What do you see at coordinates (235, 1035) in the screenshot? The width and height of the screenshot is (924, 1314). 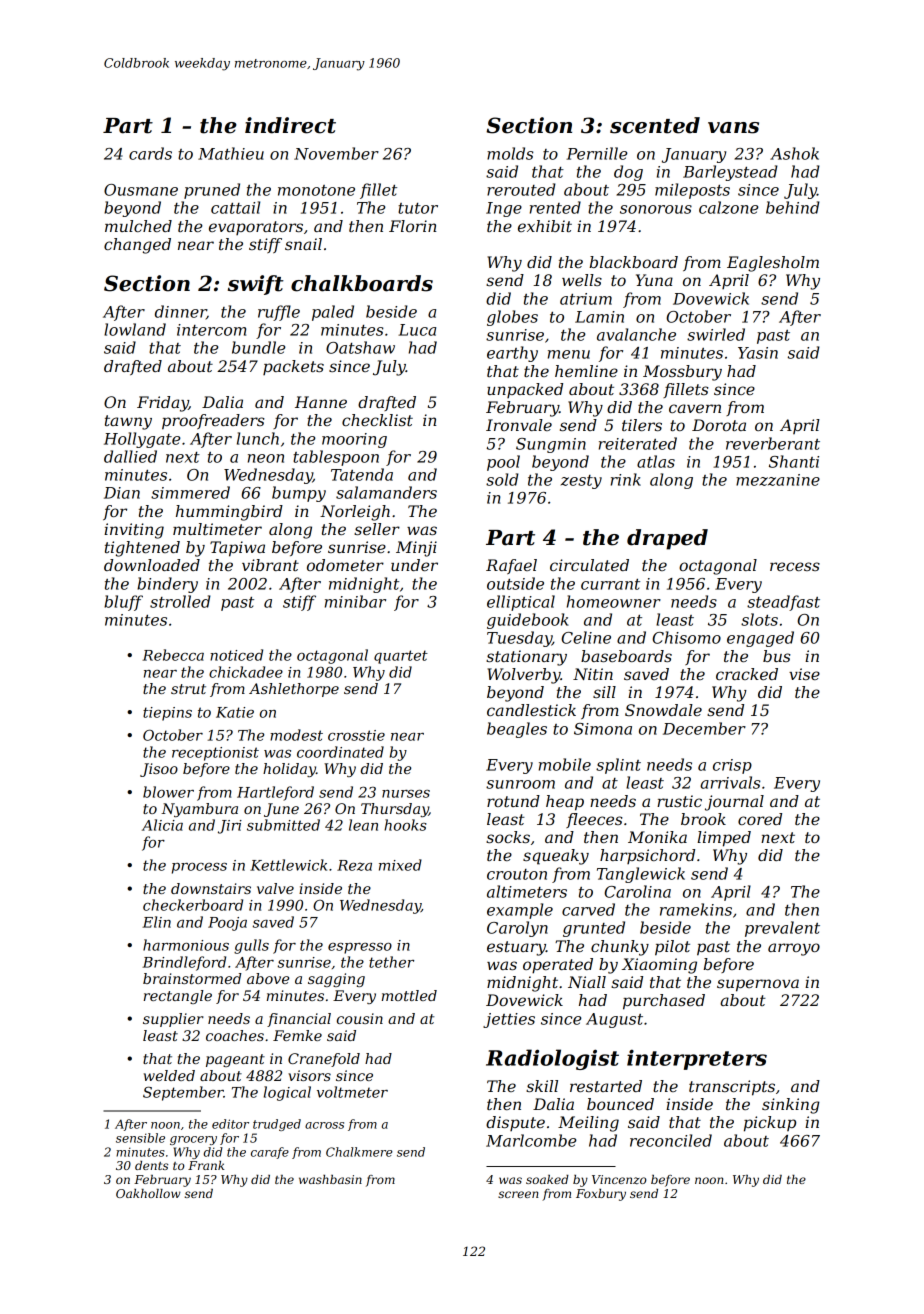 I see `coaches` at bounding box center [235, 1035].
